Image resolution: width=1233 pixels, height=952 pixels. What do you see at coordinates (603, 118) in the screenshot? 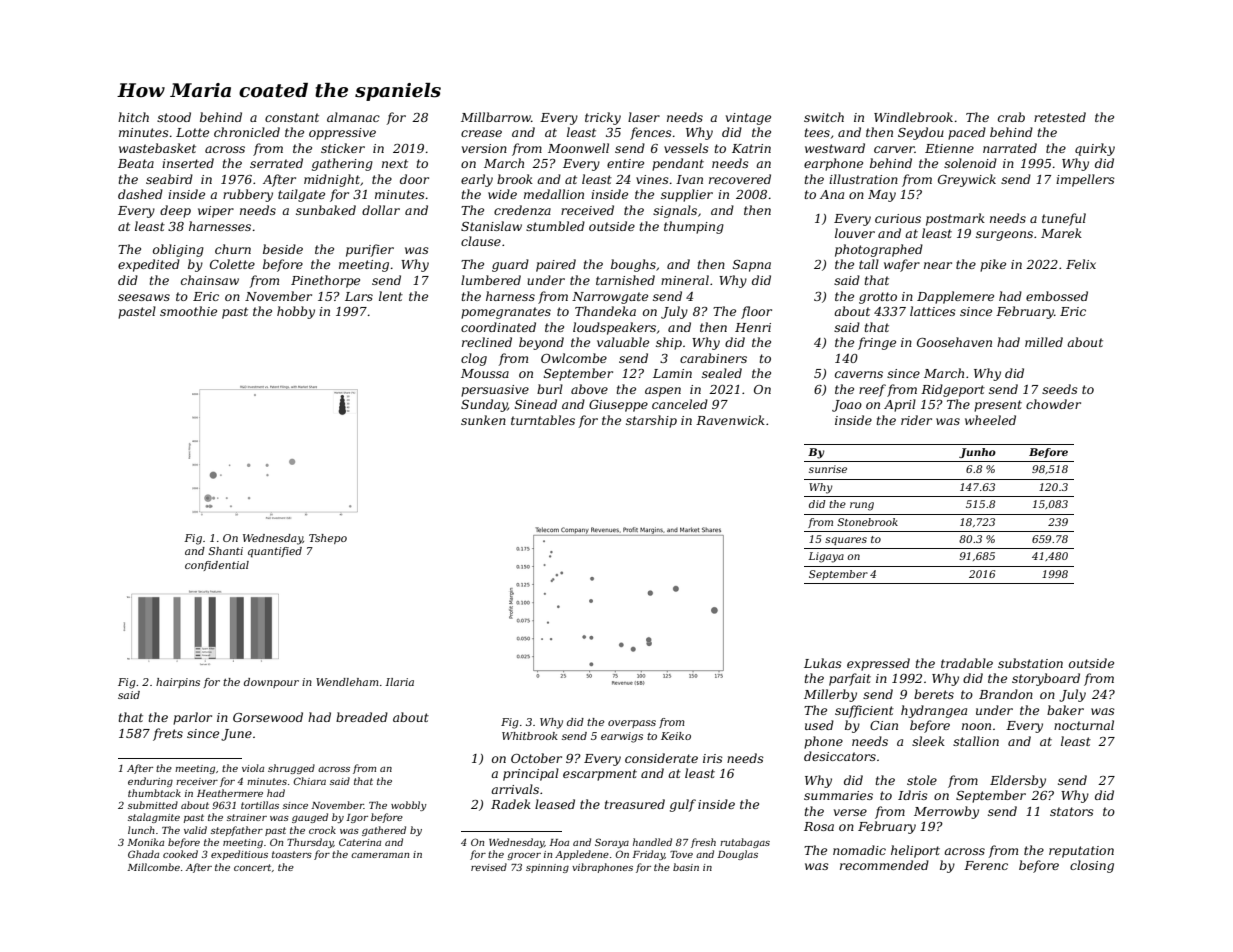
I see `tricky` at bounding box center [603, 118].
